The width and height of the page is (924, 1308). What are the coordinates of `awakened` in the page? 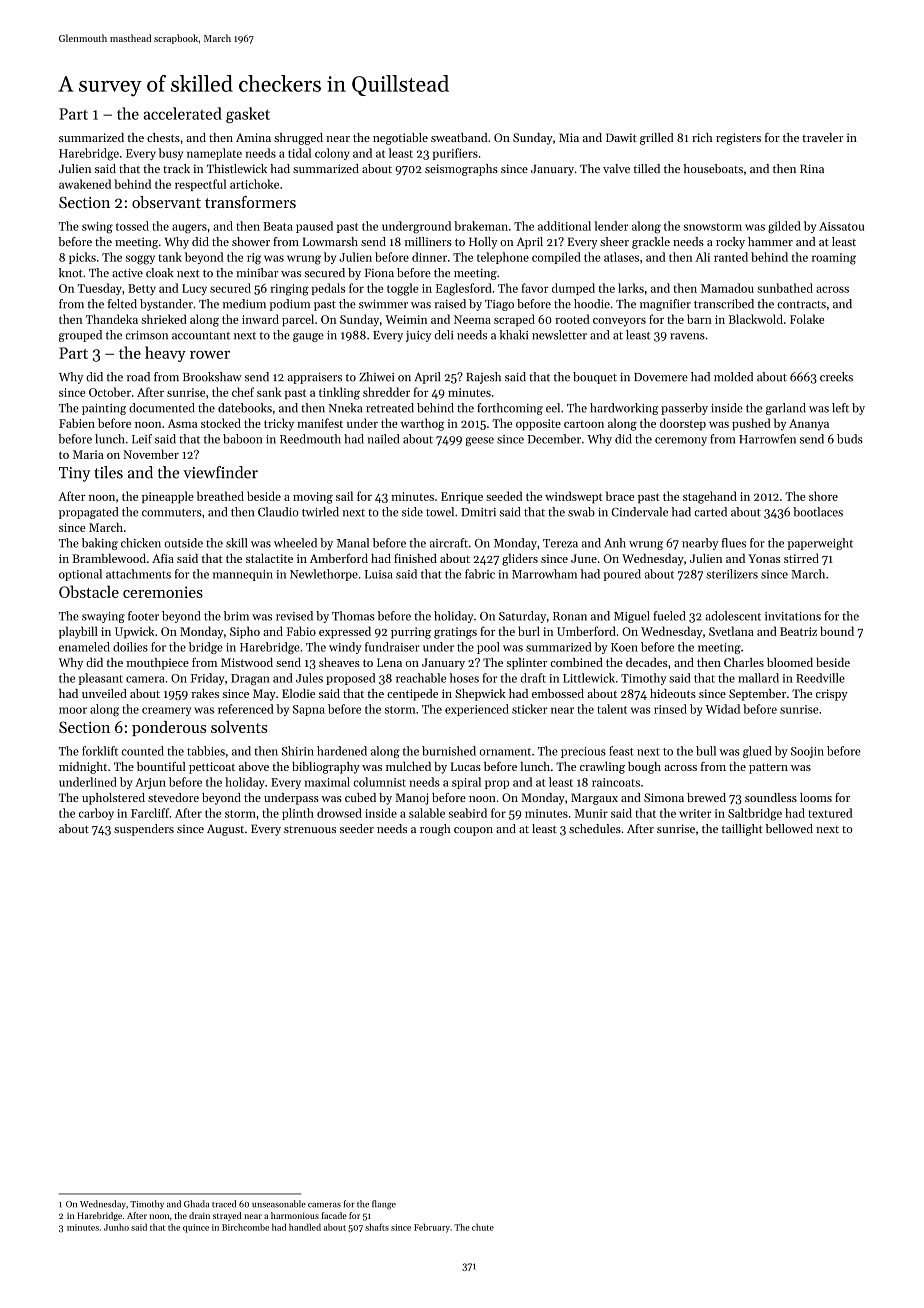 It's located at (85, 184).
